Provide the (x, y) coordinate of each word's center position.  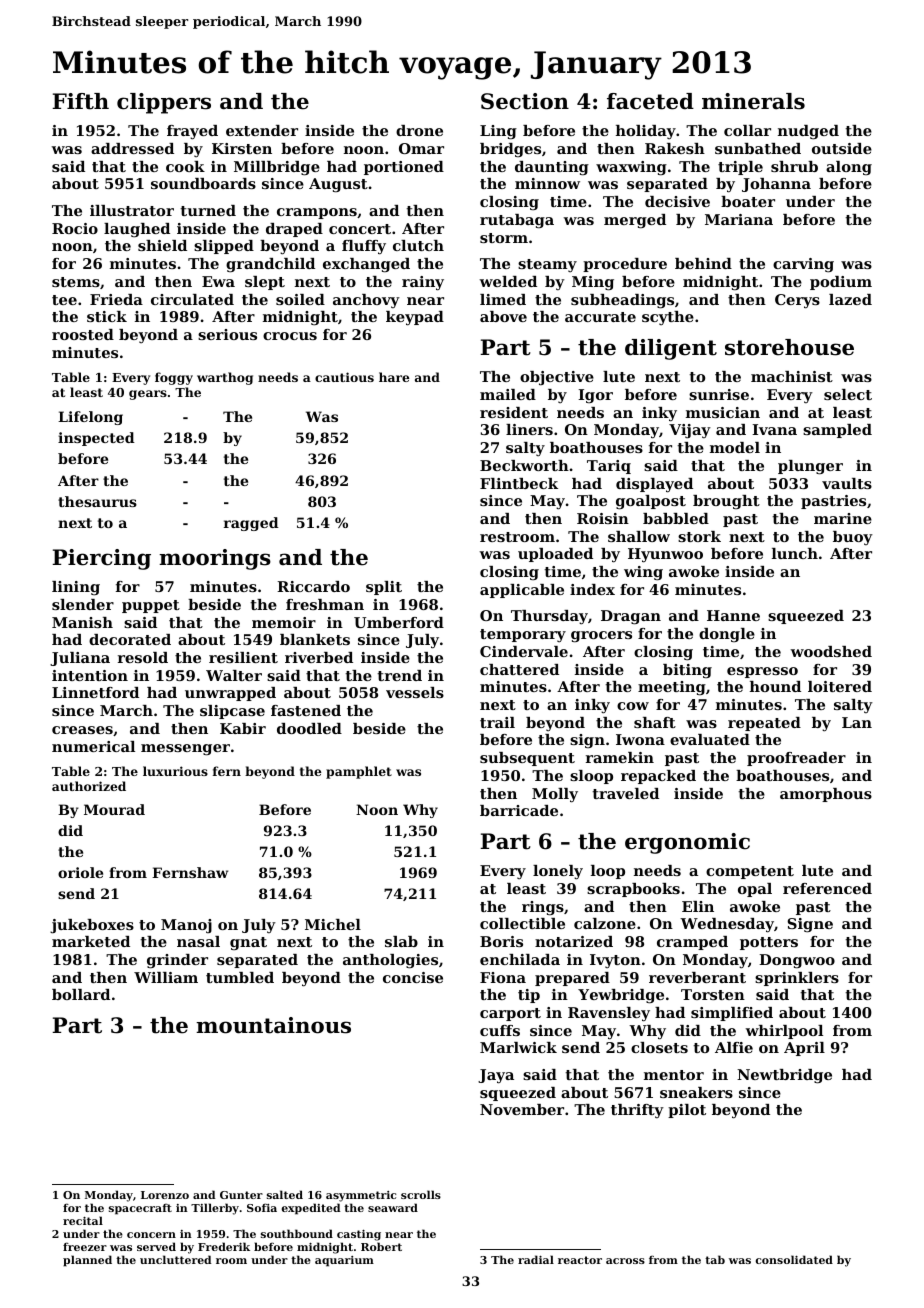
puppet (151, 606)
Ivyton (615, 961)
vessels (415, 692)
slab (401, 941)
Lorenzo (165, 1195)
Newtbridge (784, 1076)
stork (699, 536)
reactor (580, 1260)
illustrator (132, 210)
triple (740, 168)
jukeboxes (92, 926)
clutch (418, 245)
